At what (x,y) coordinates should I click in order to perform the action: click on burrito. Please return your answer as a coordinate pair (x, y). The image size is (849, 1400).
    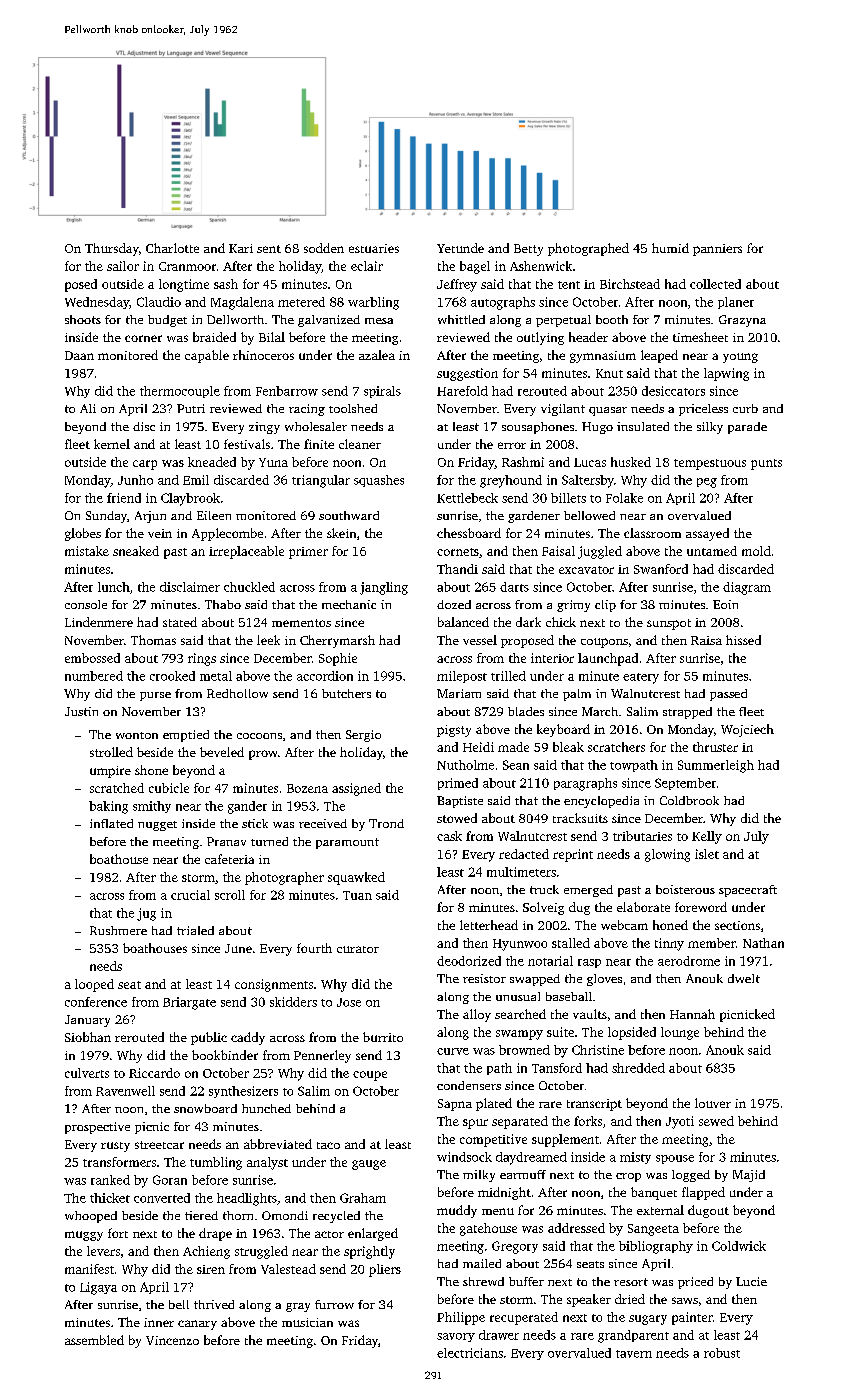
    Looking at the image, I should click on (383, 1037).
